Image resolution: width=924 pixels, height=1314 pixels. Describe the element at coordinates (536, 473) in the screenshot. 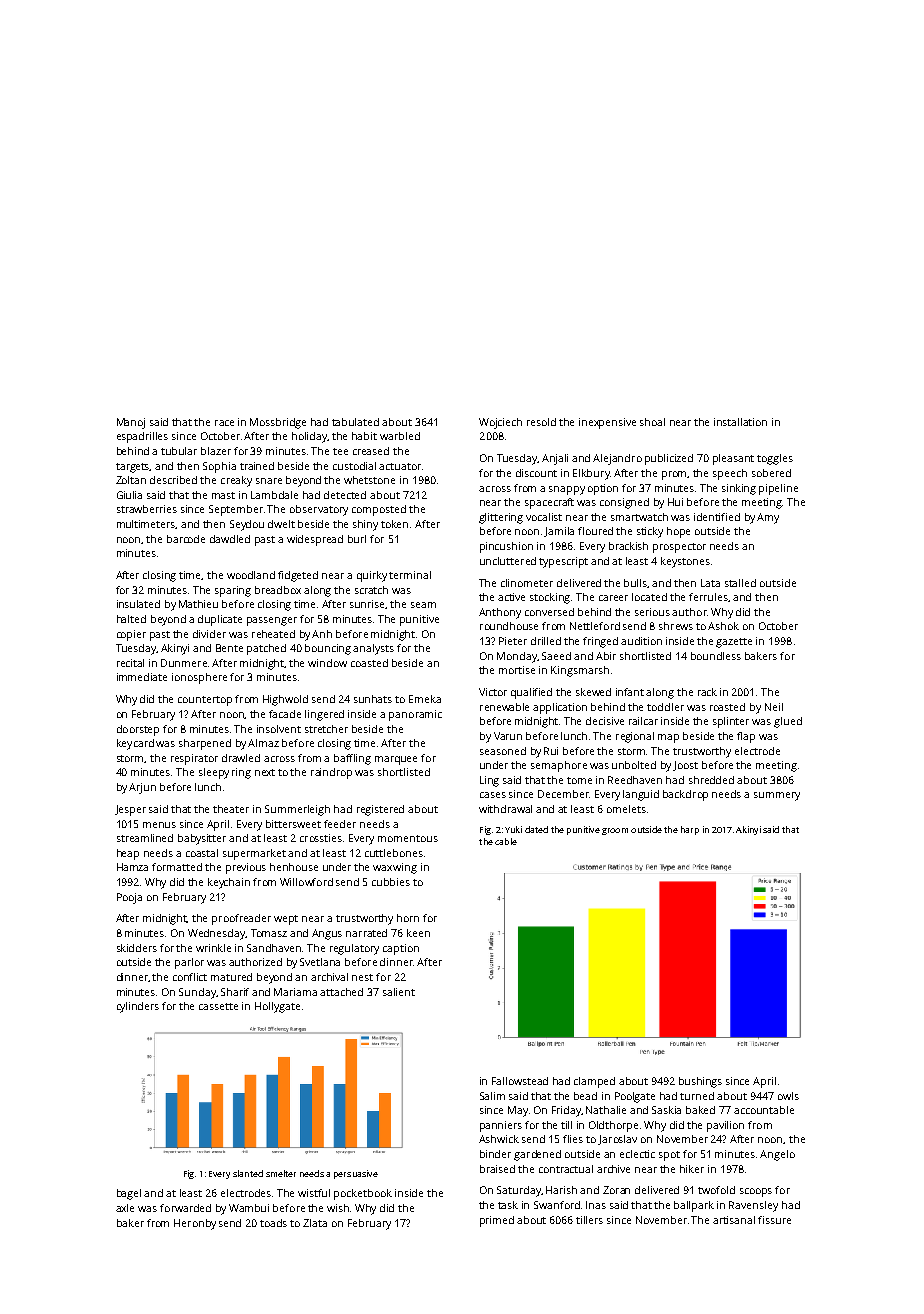

I see `discount` at that location.
